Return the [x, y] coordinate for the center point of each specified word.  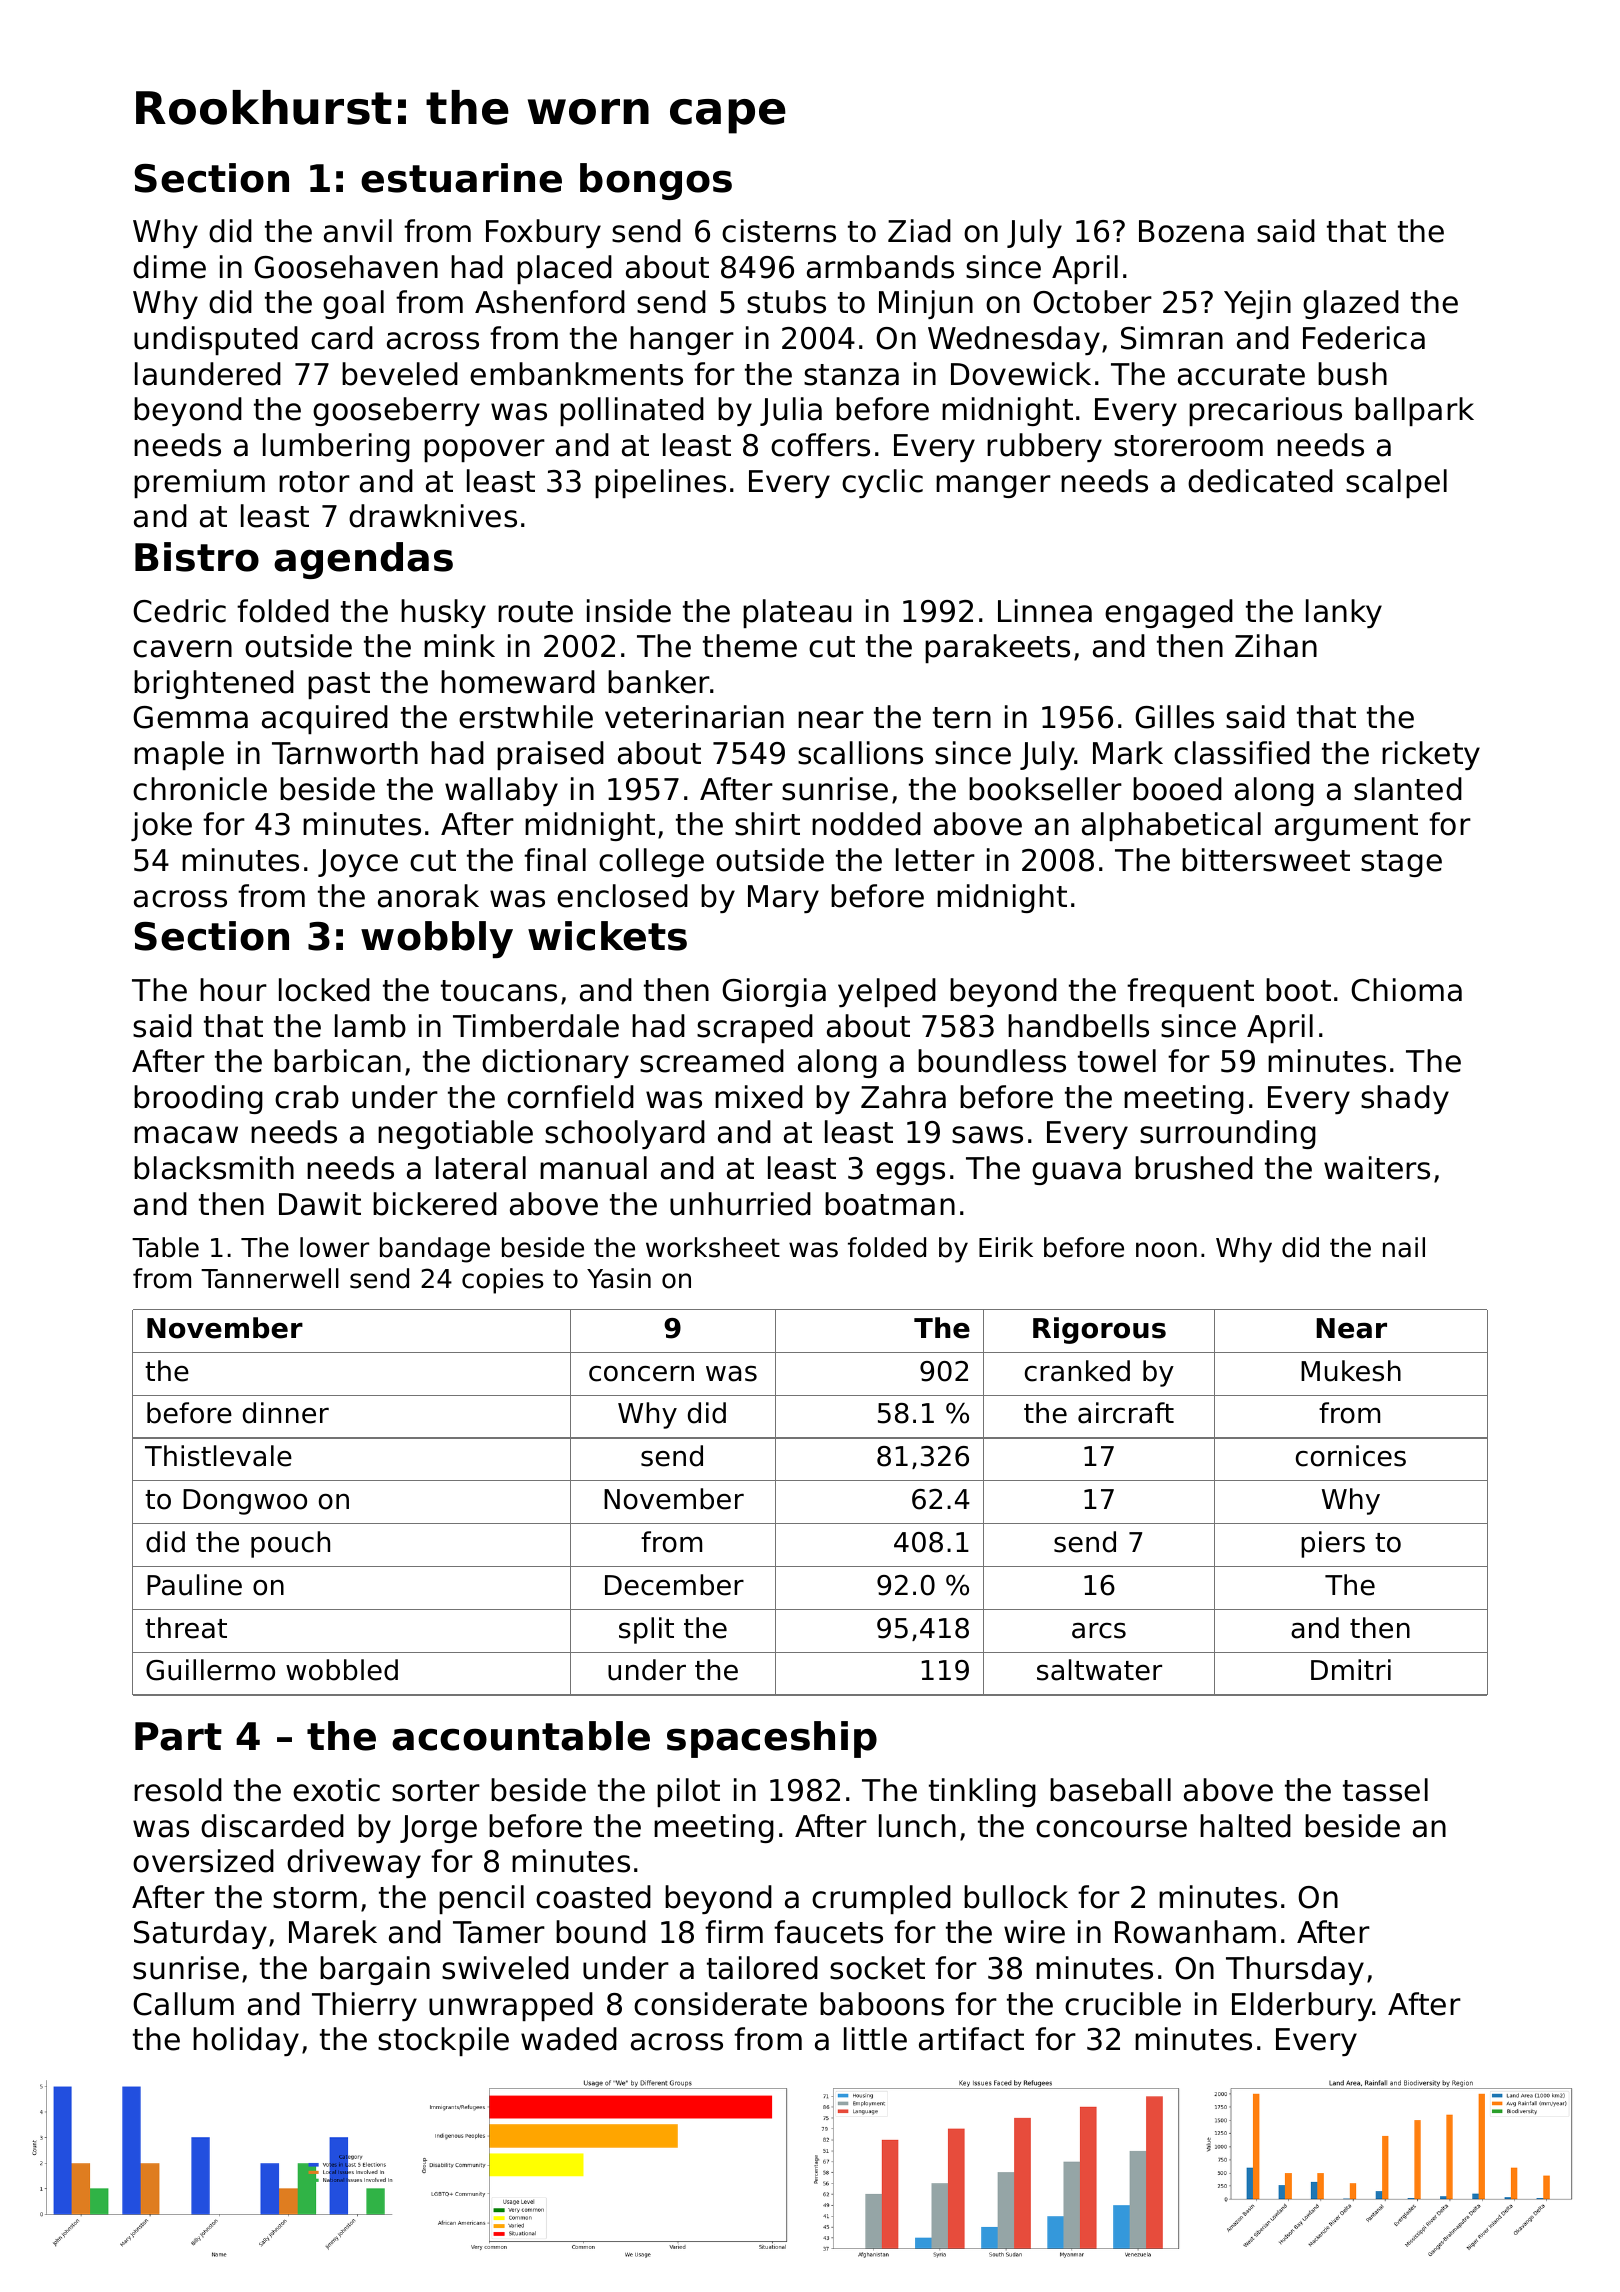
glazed [1351, 304]
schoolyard [625, 1134]
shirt [767, 824]
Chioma [1406, 990]
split [646, 1630]
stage [1401, 863]
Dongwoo [245, 1502]
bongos [656, 181]
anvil [358, 231]
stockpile [443, 2041]
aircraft [1126, 1413]
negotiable [455, 1134]
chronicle [200, 789]
